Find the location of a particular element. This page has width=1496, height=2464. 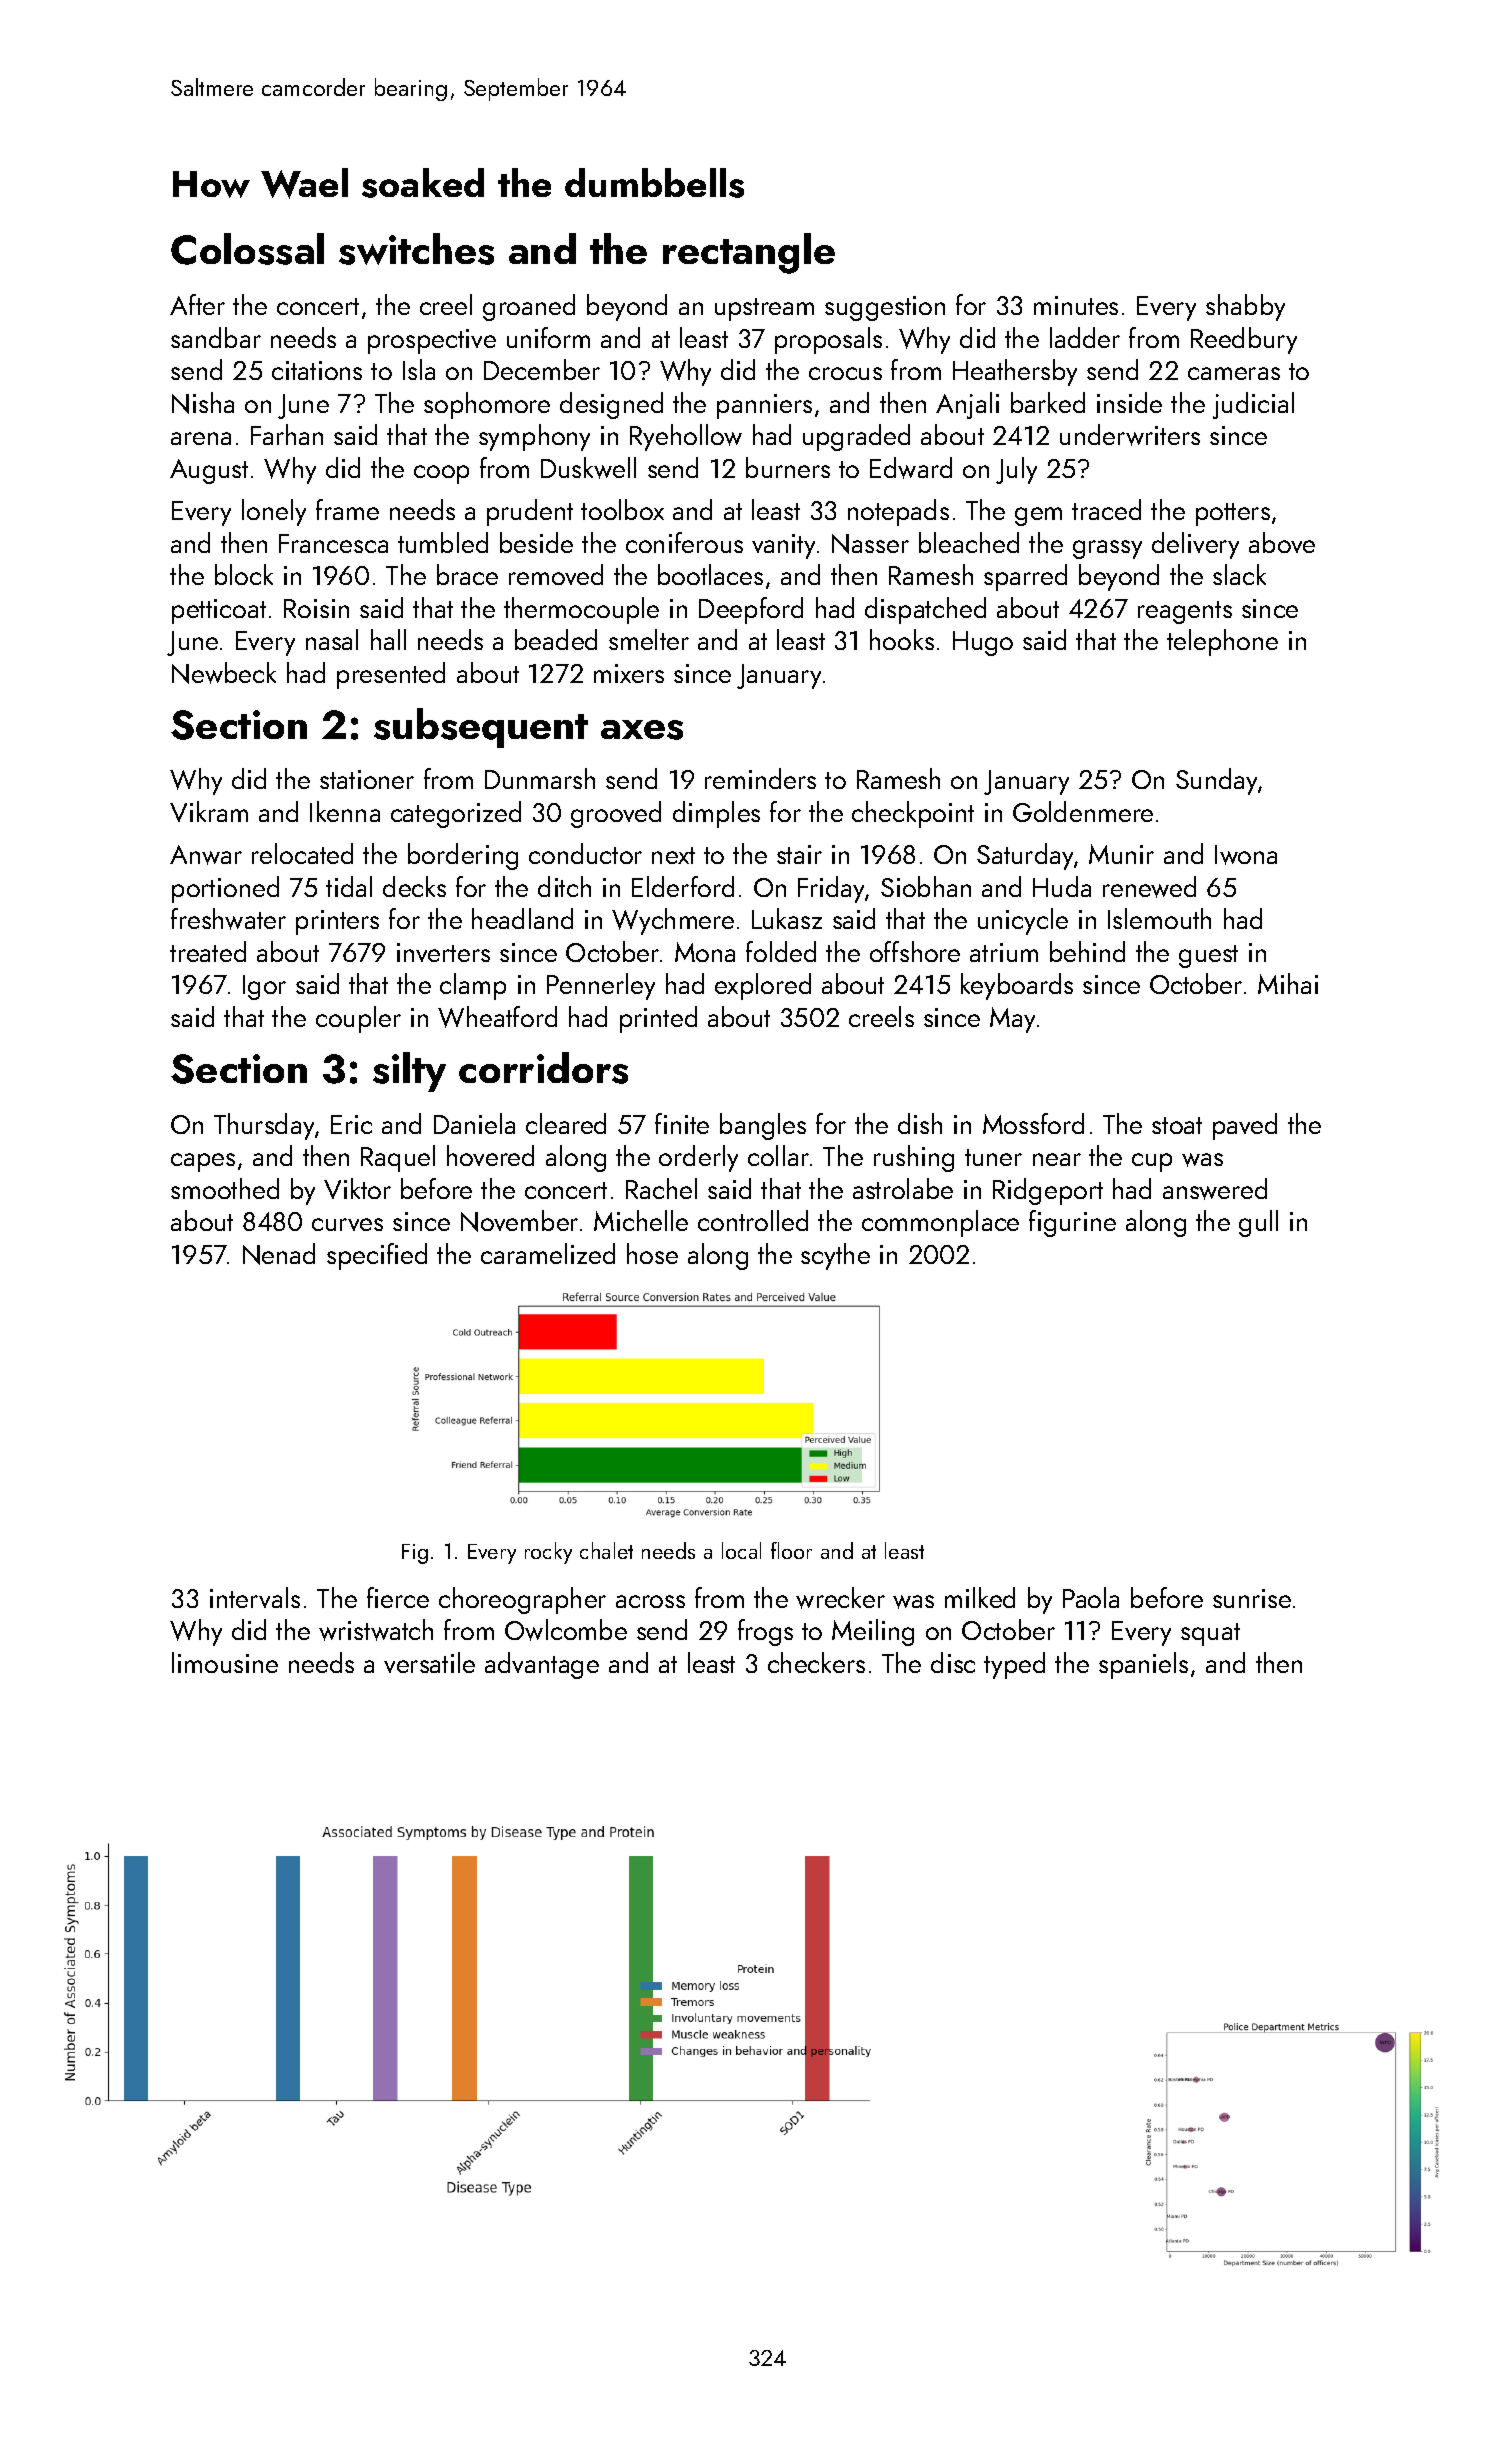

suggestion is located at coordinates (885, 308).
